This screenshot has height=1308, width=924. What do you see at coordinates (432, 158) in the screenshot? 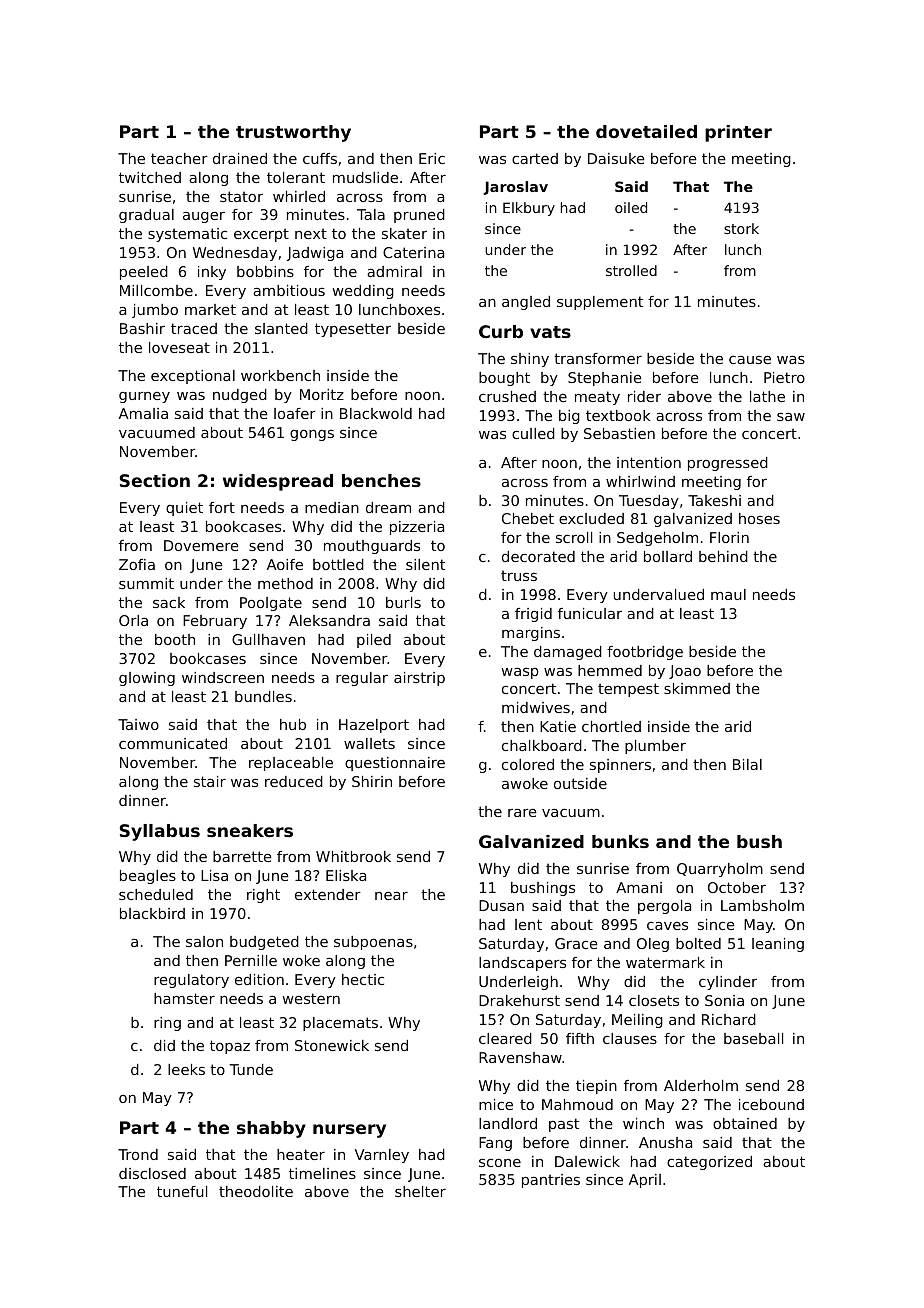
I see `Eric` at bounding box center [432, 158].
